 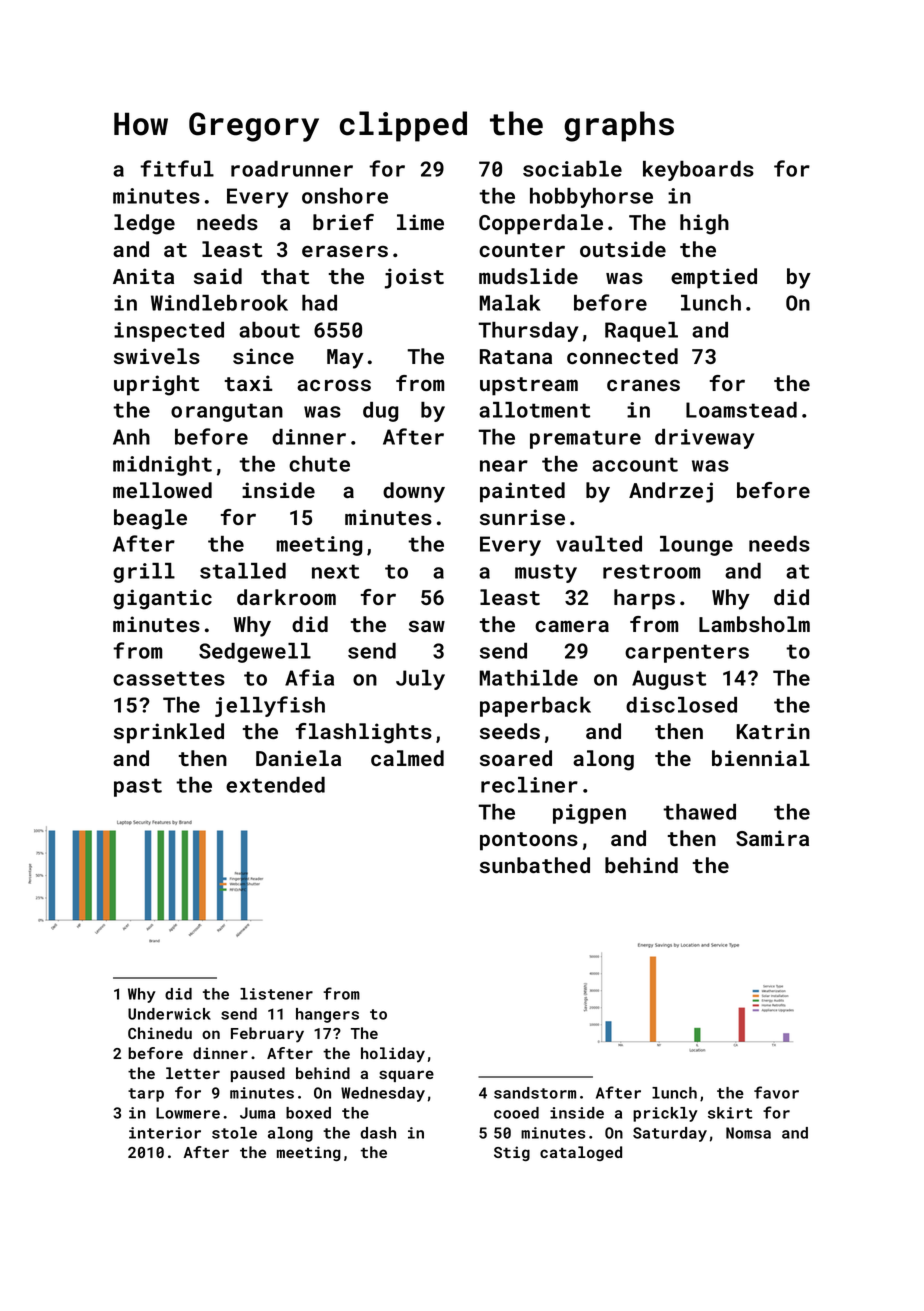 What do you see at coordinates (529, 785) in the document?
I see `recliner` at bounding box center [529, 785].
